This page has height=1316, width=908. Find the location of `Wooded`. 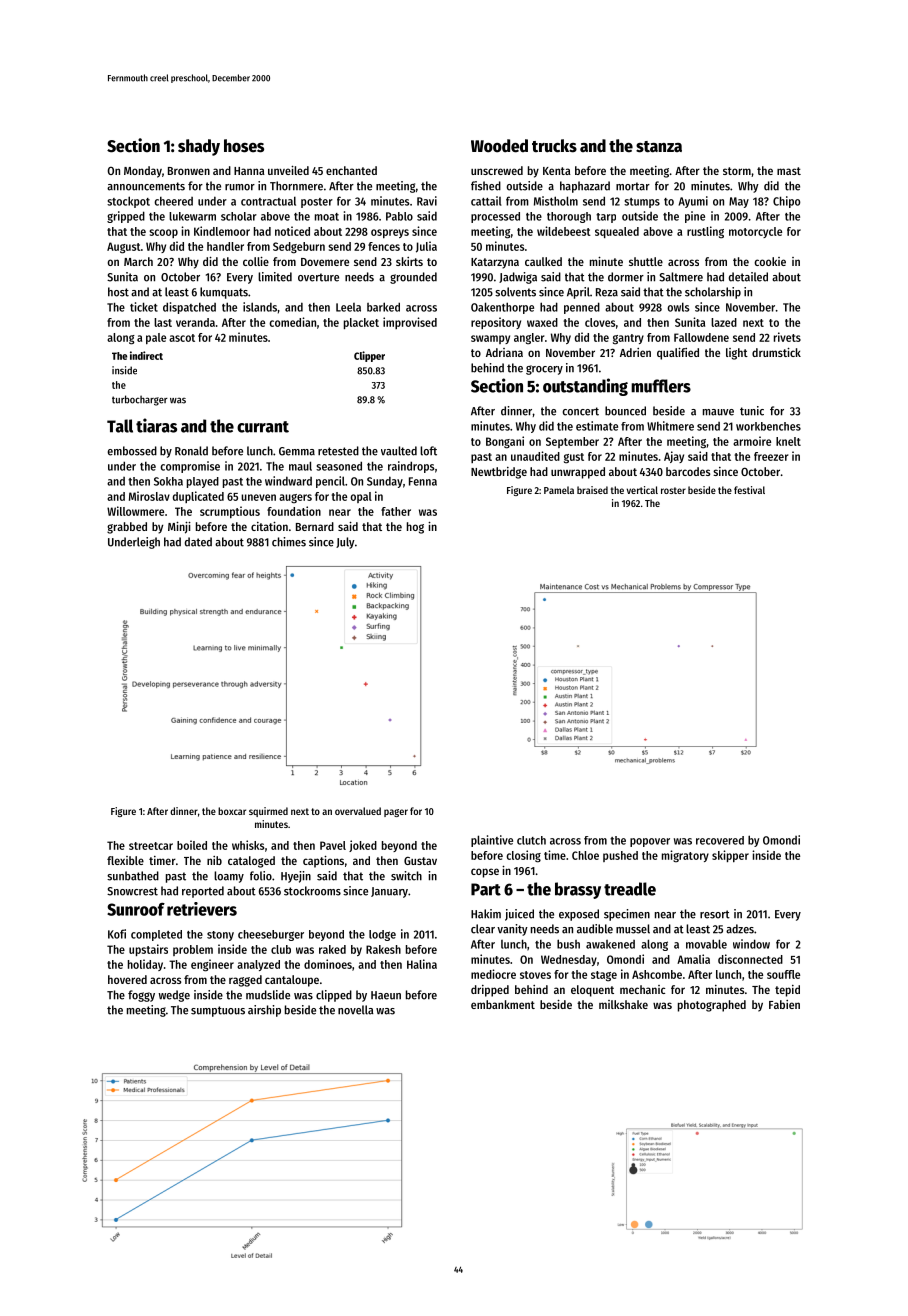

Wooded is located at coordinates (499, 146).
